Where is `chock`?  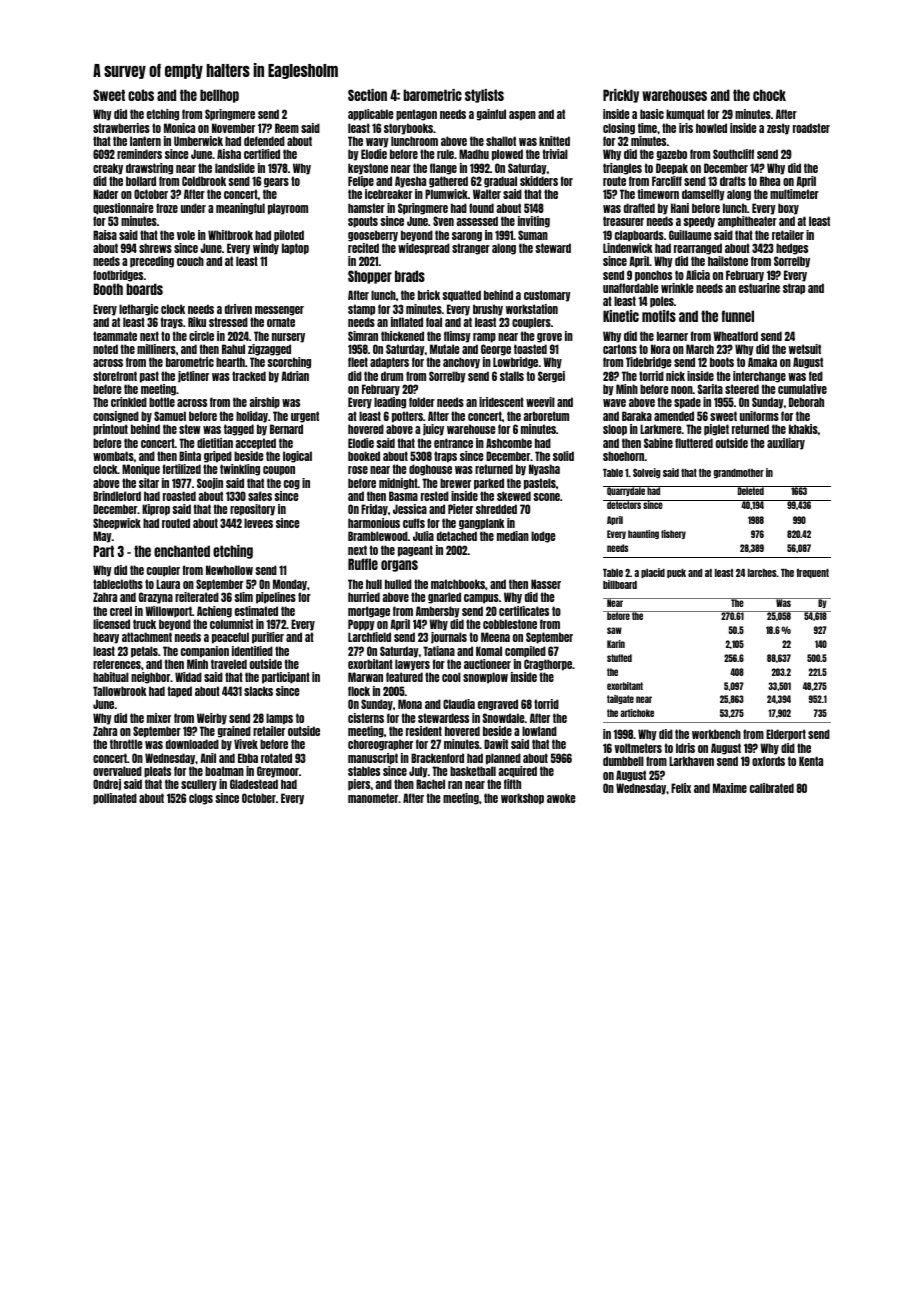
chock is located at coordinates (769, 95).
